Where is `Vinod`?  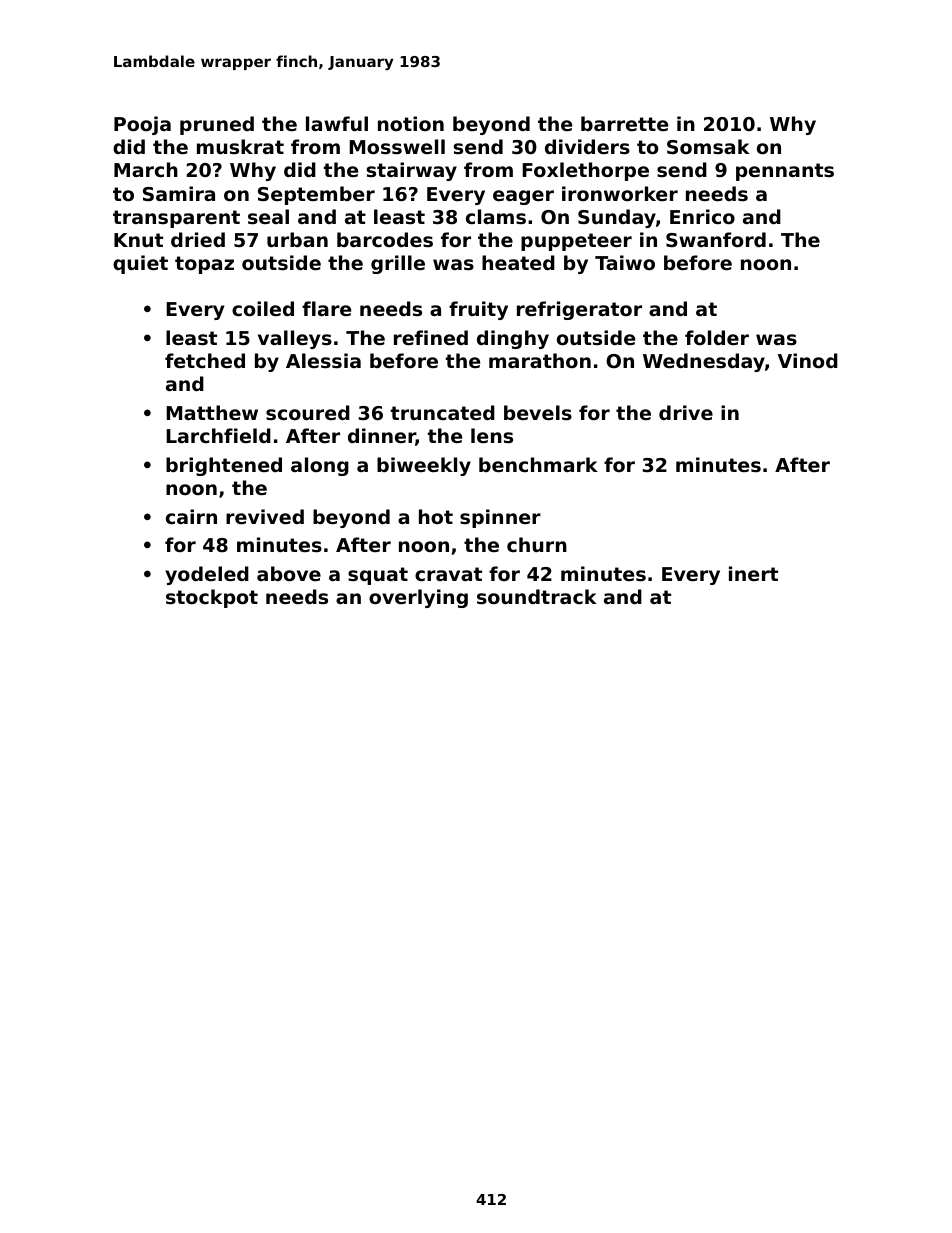 Vinod is located at coordinates (808, 360).
